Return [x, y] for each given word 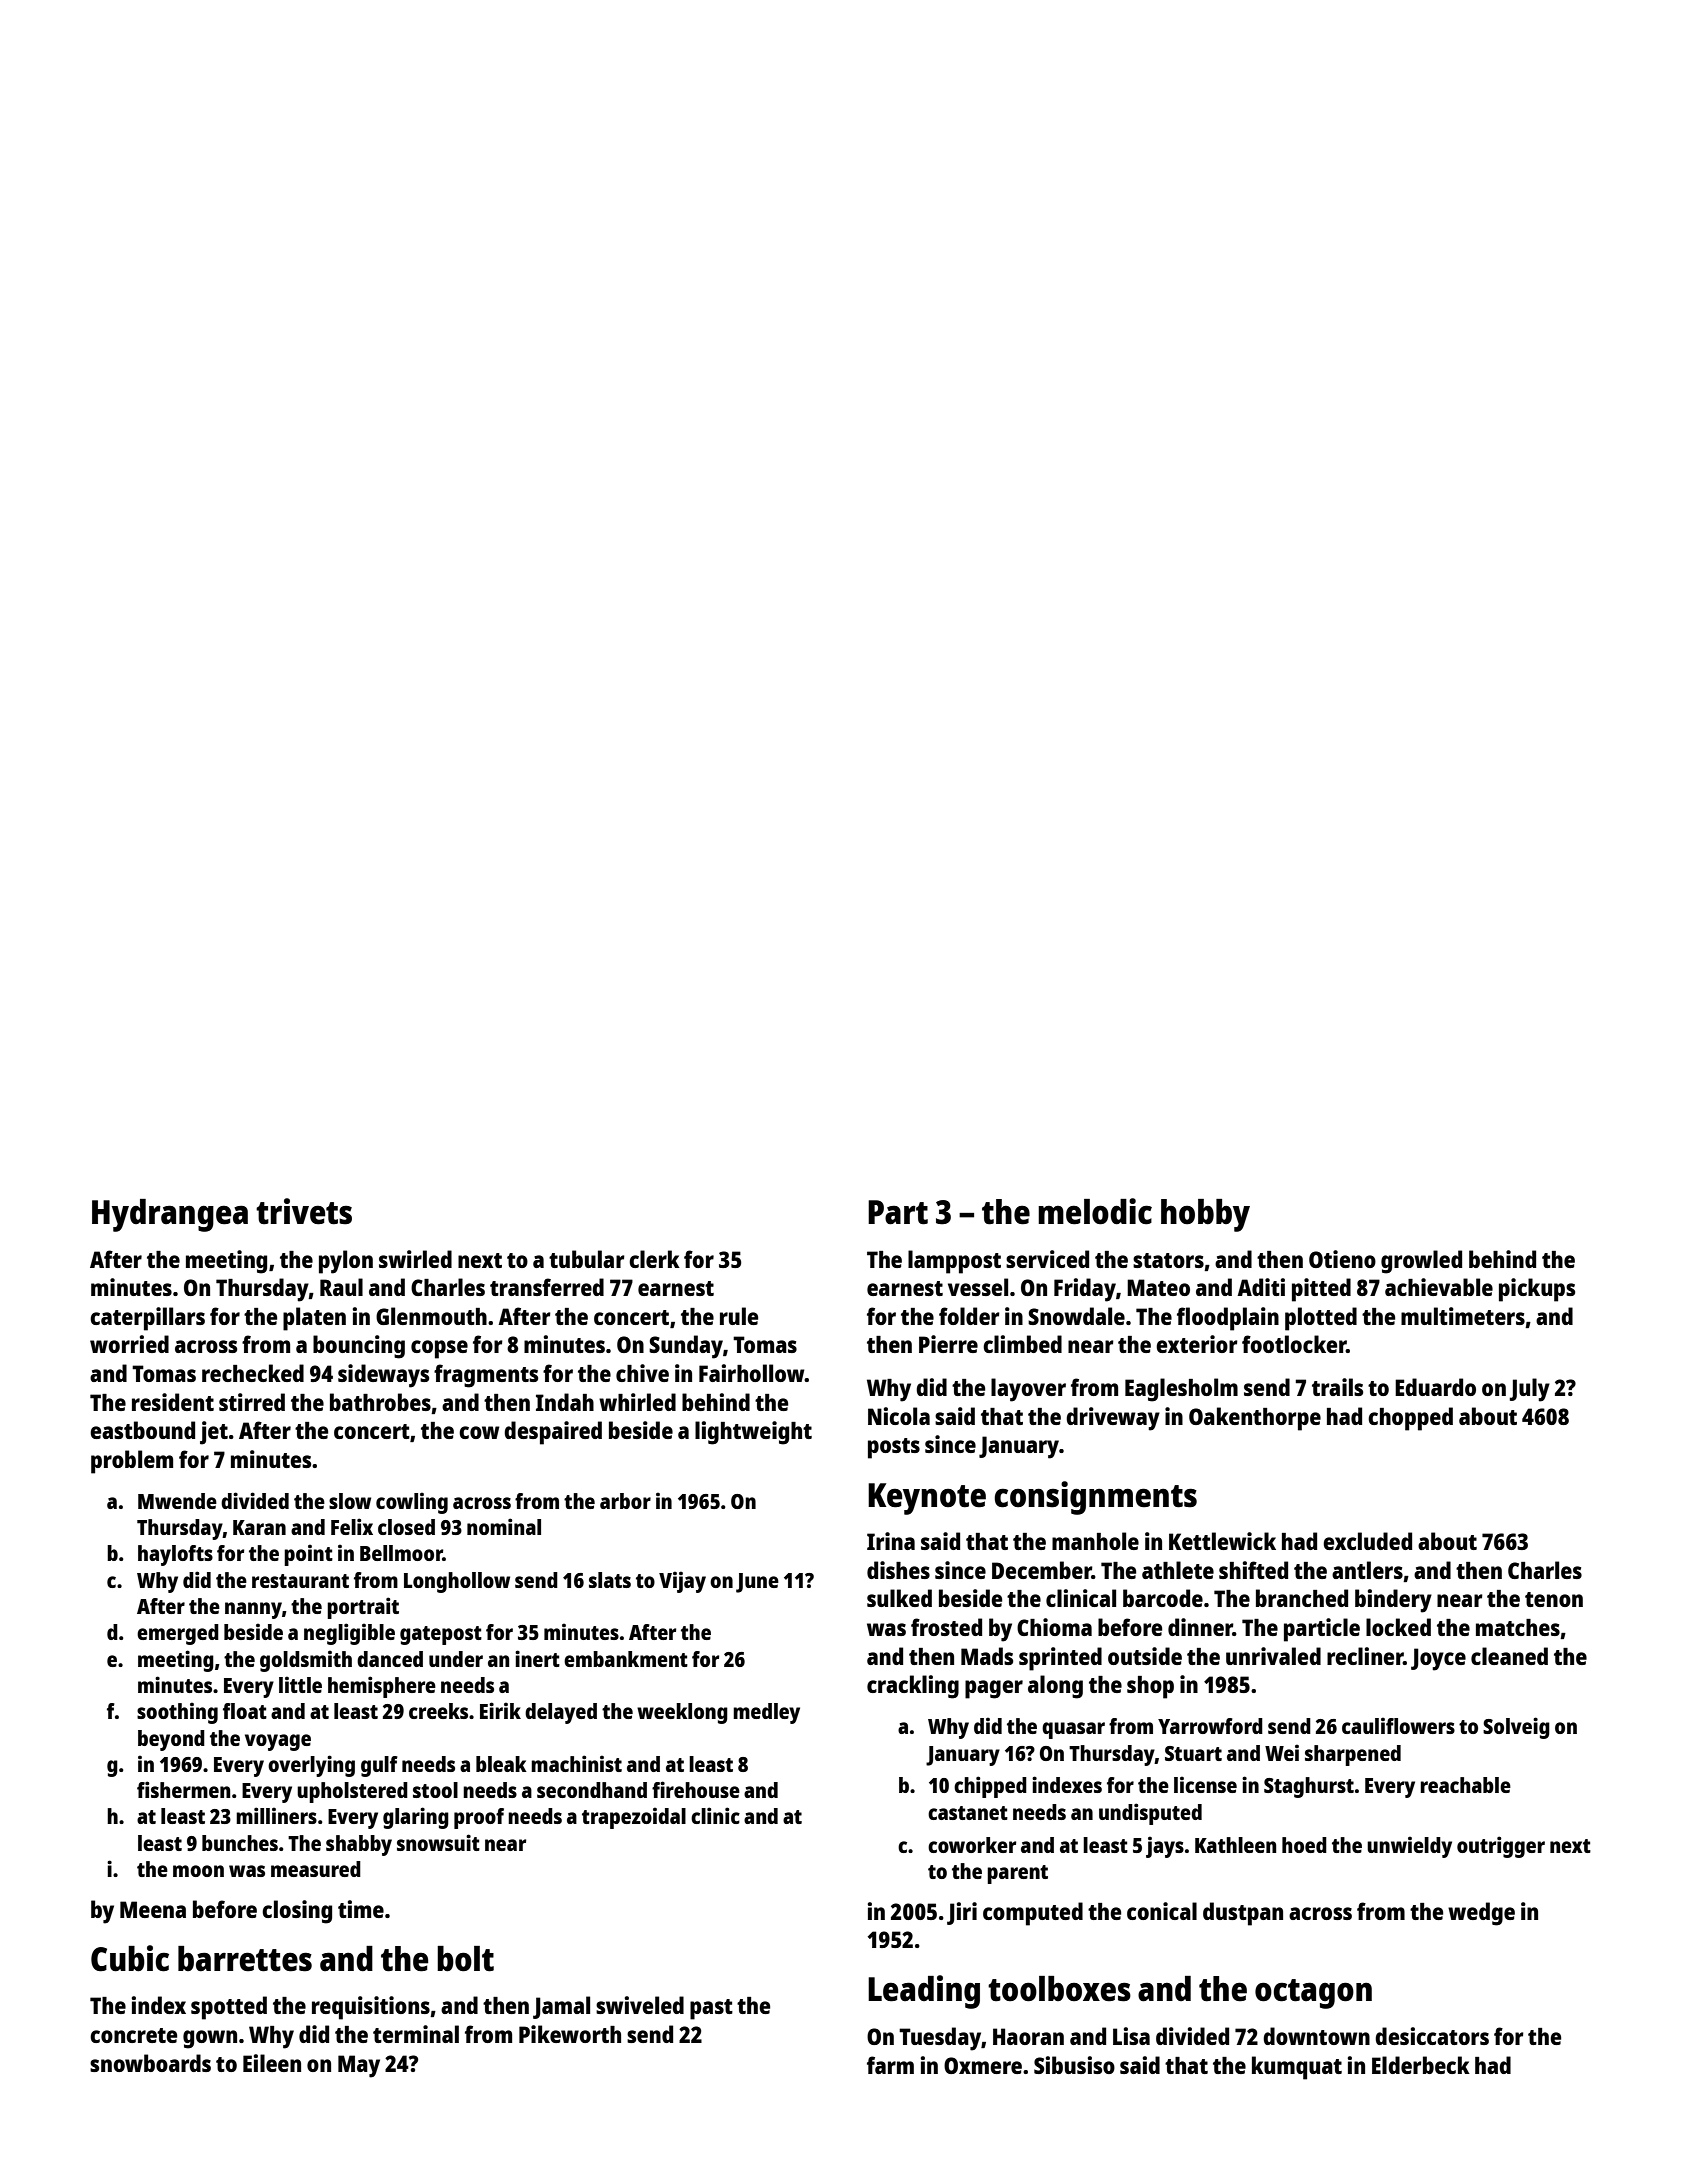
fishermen [183, 1789]
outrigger [1501, 1847]
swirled [415, 1259]
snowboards [150, 2063]
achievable [1439, 1287]
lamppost [954, 1262]
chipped [990, 1787]
